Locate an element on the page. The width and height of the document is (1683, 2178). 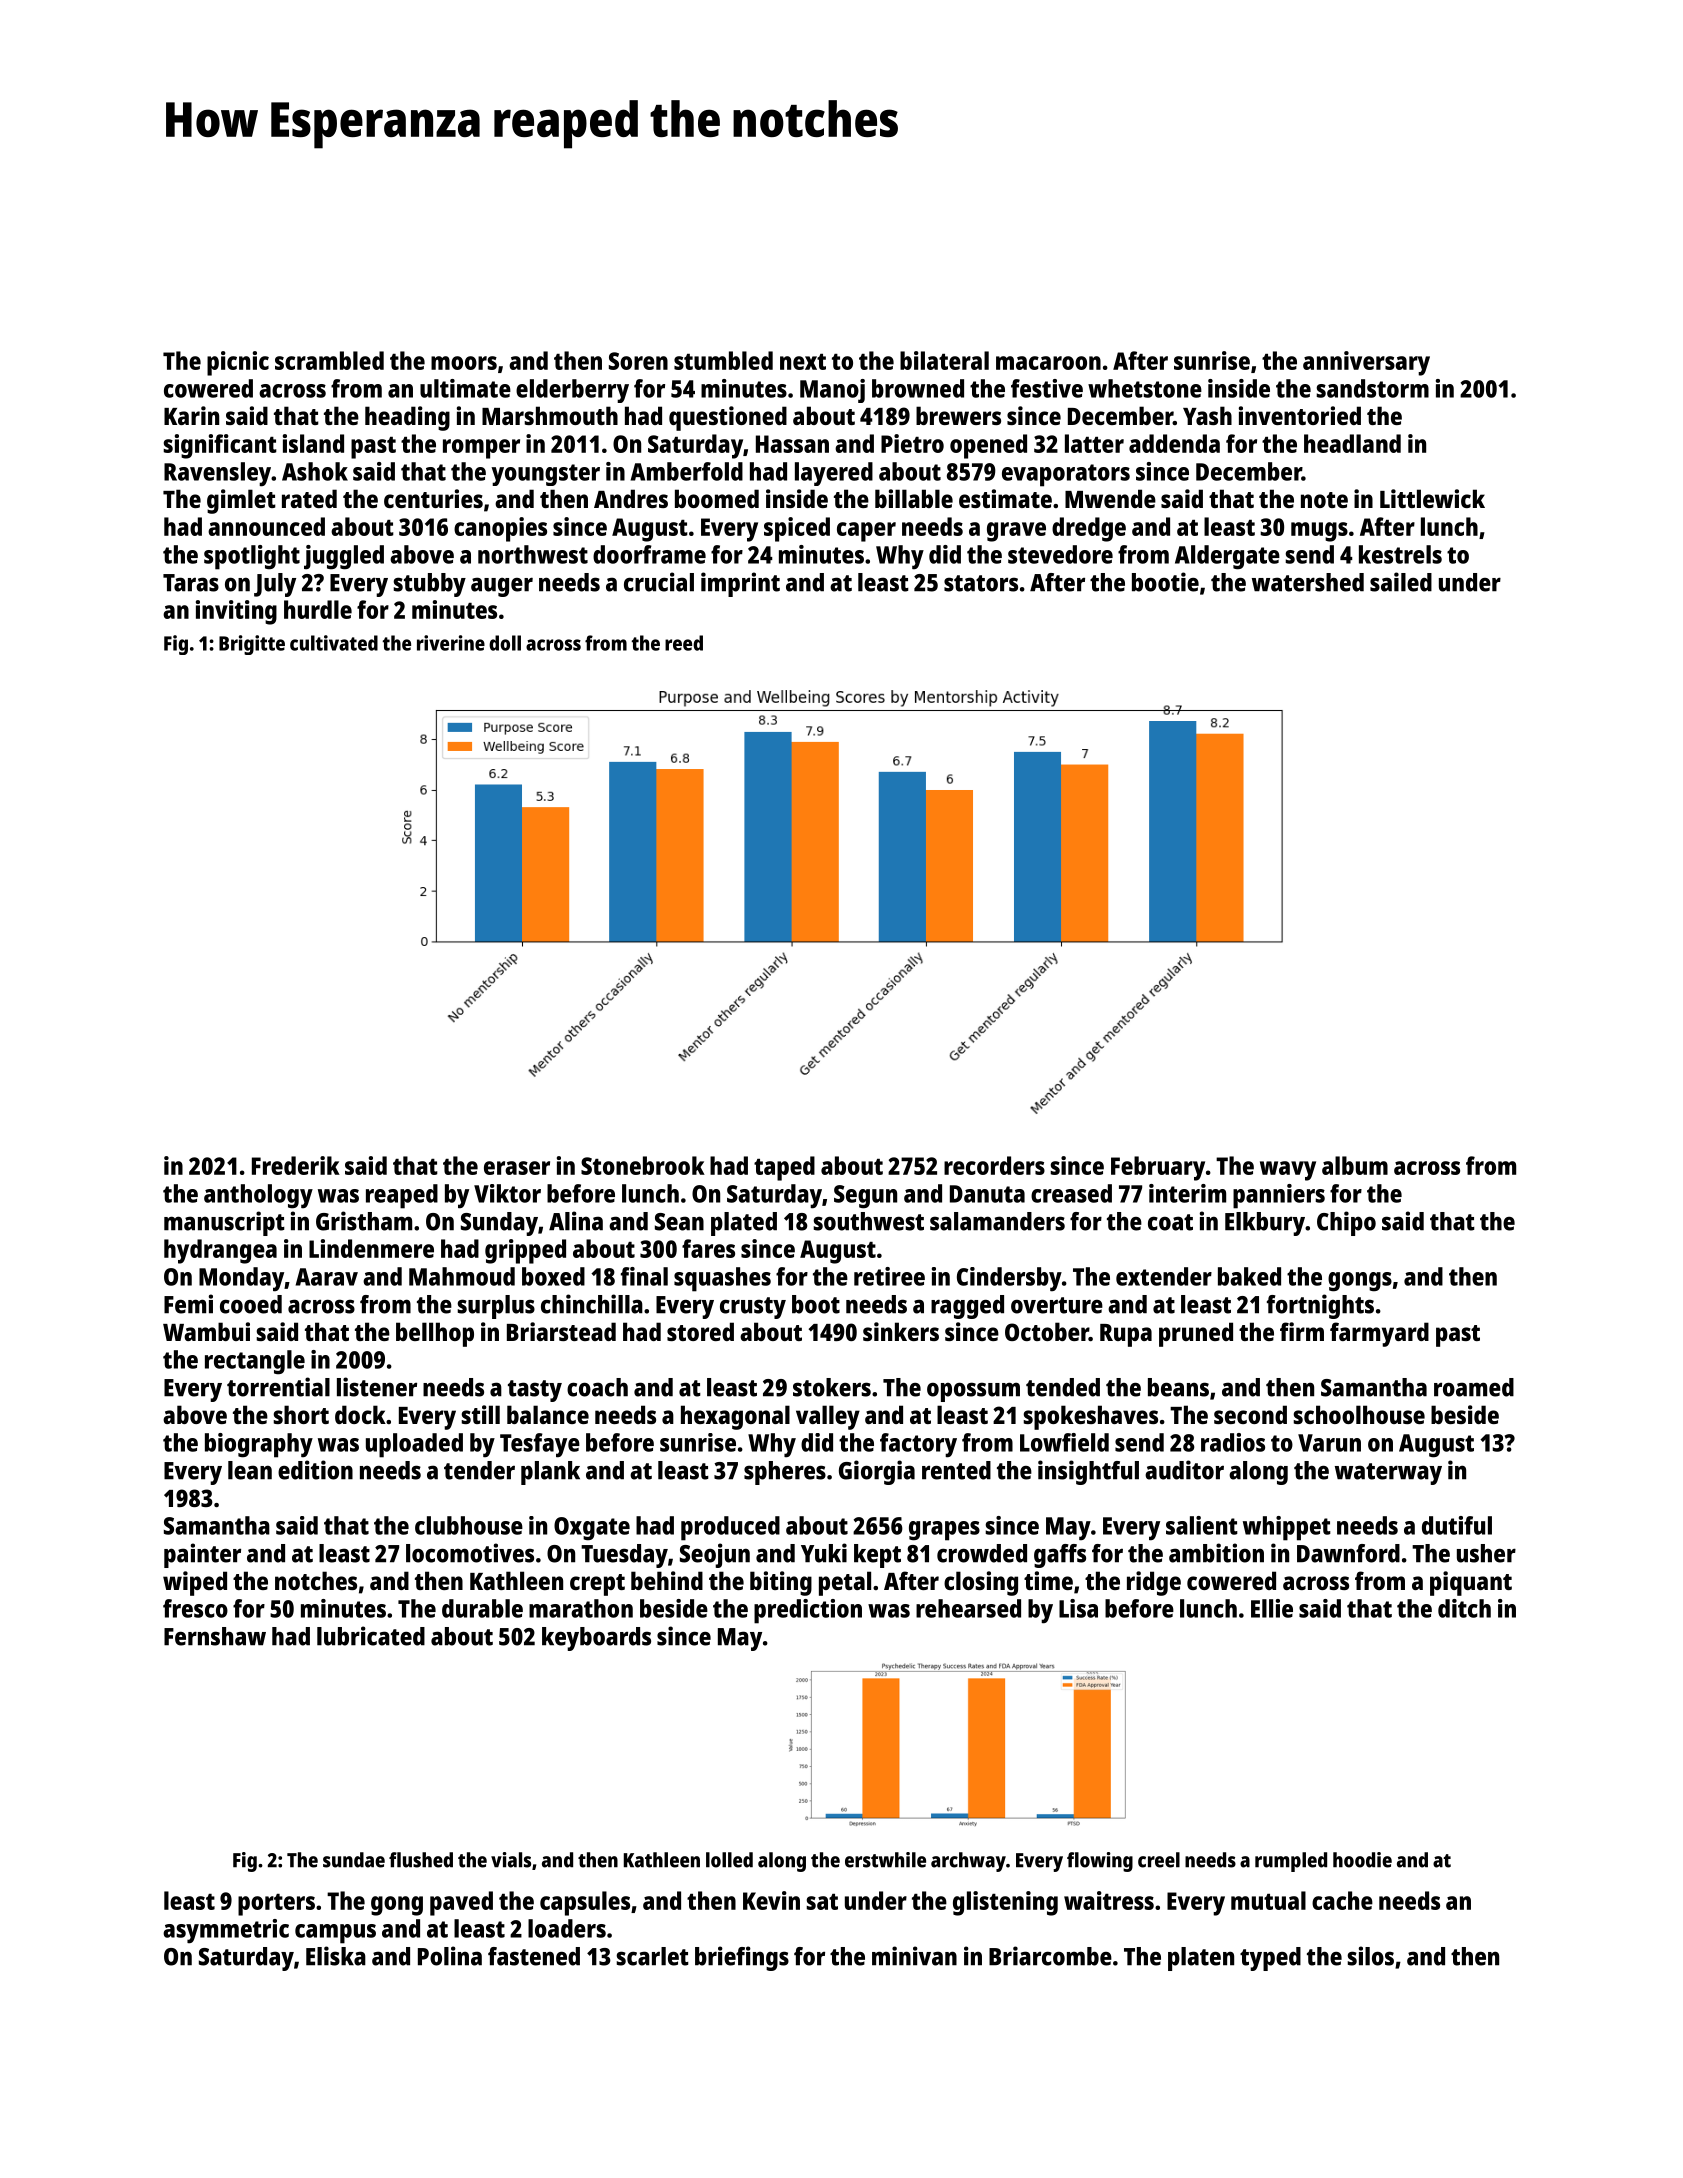
Cindersby is located at coordinates (1009, 1279).
